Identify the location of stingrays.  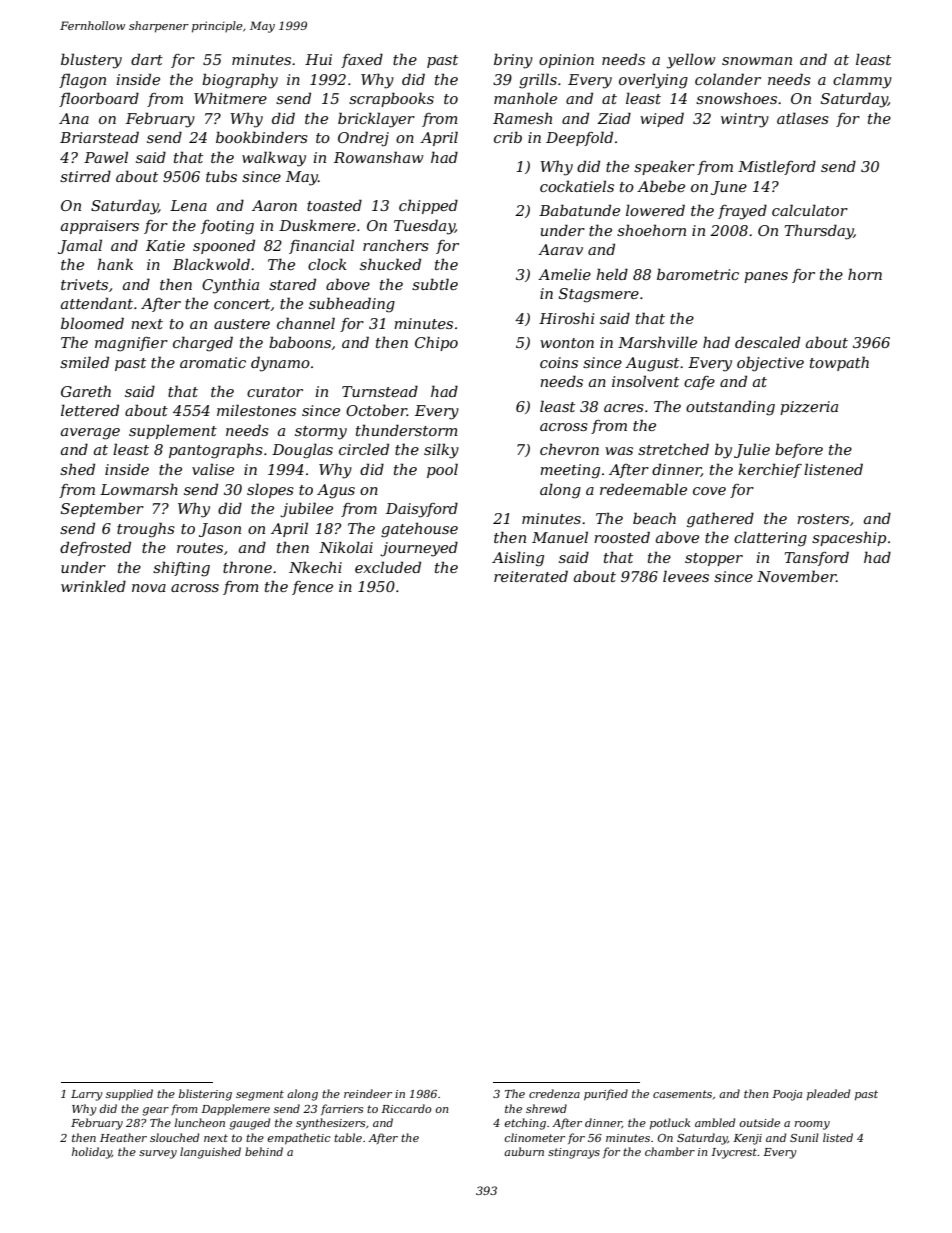
(574, 1153).
